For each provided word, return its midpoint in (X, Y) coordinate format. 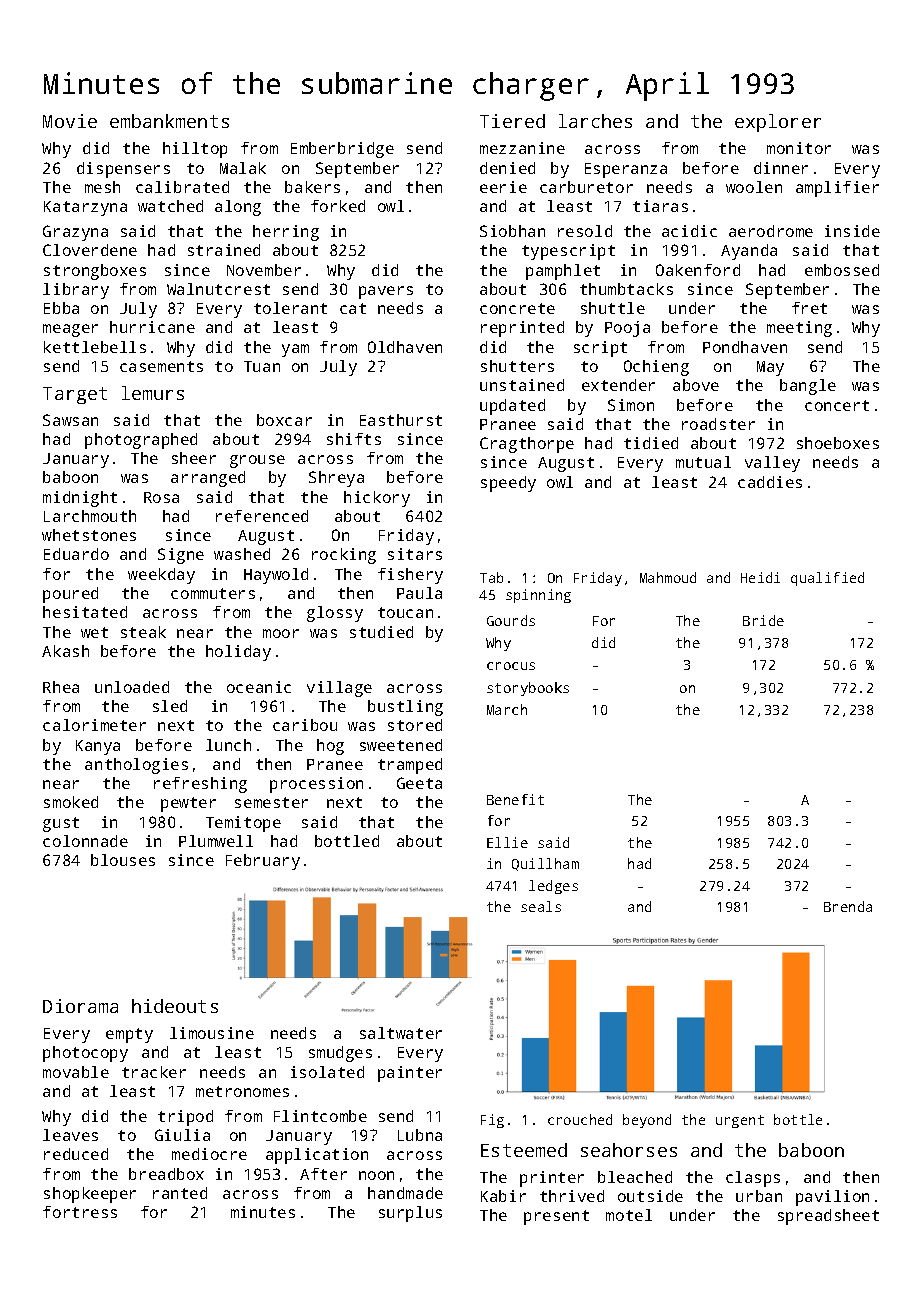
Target (75, 395)
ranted (180, 1193)
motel (629, 1215)
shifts (354, 439)
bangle (808, 387)
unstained (522, 385)
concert (837, 405)
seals (541, 906)
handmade (405, 1193)
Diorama (80, 1006)
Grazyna (75, 233)
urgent (740, 1121)
